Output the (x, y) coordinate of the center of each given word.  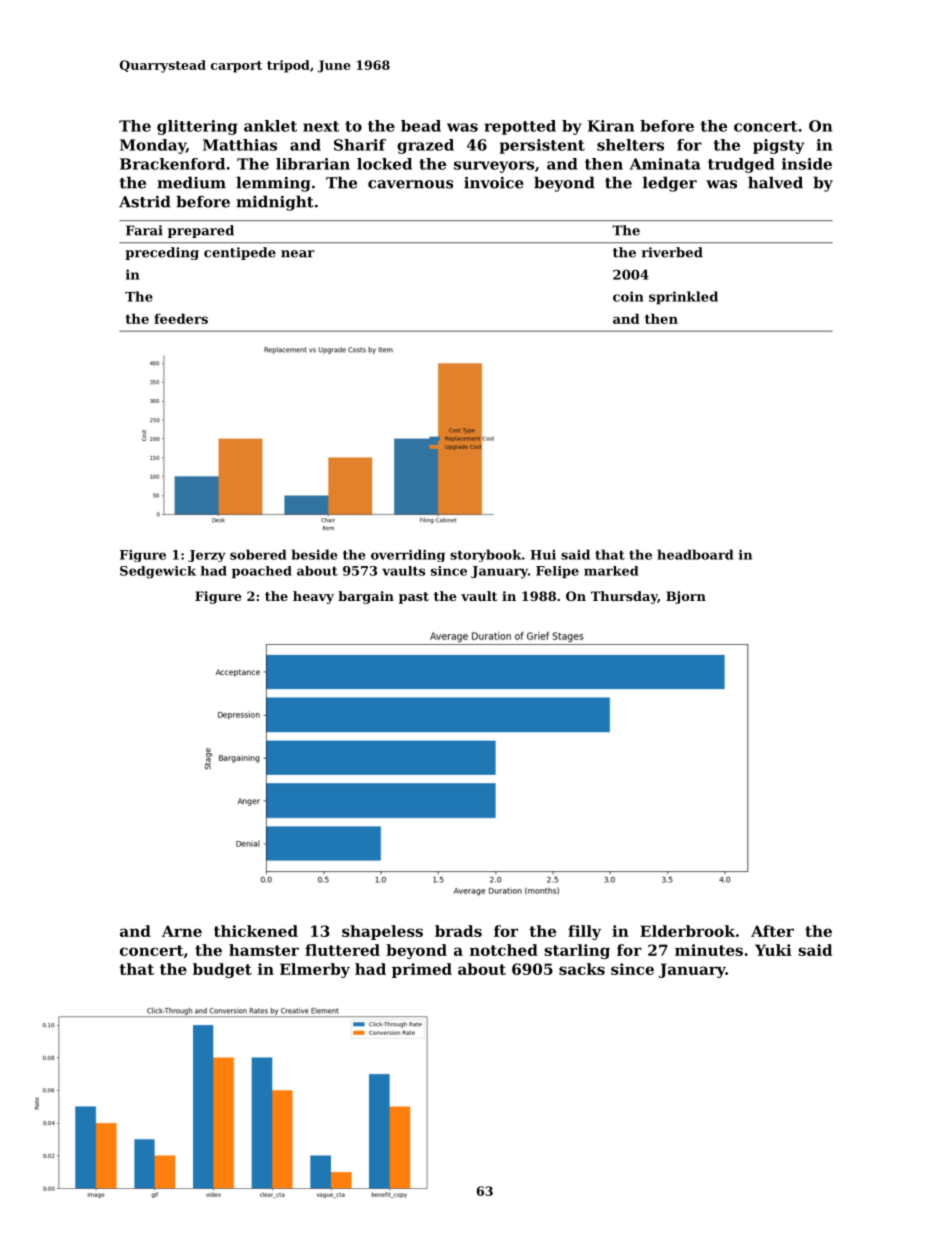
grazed (425, 146)
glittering (197, 127)
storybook (485, 555)
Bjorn (686, 597)
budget (222, 970)
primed (422, 970)
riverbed (672, 252)
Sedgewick (158, 572)
